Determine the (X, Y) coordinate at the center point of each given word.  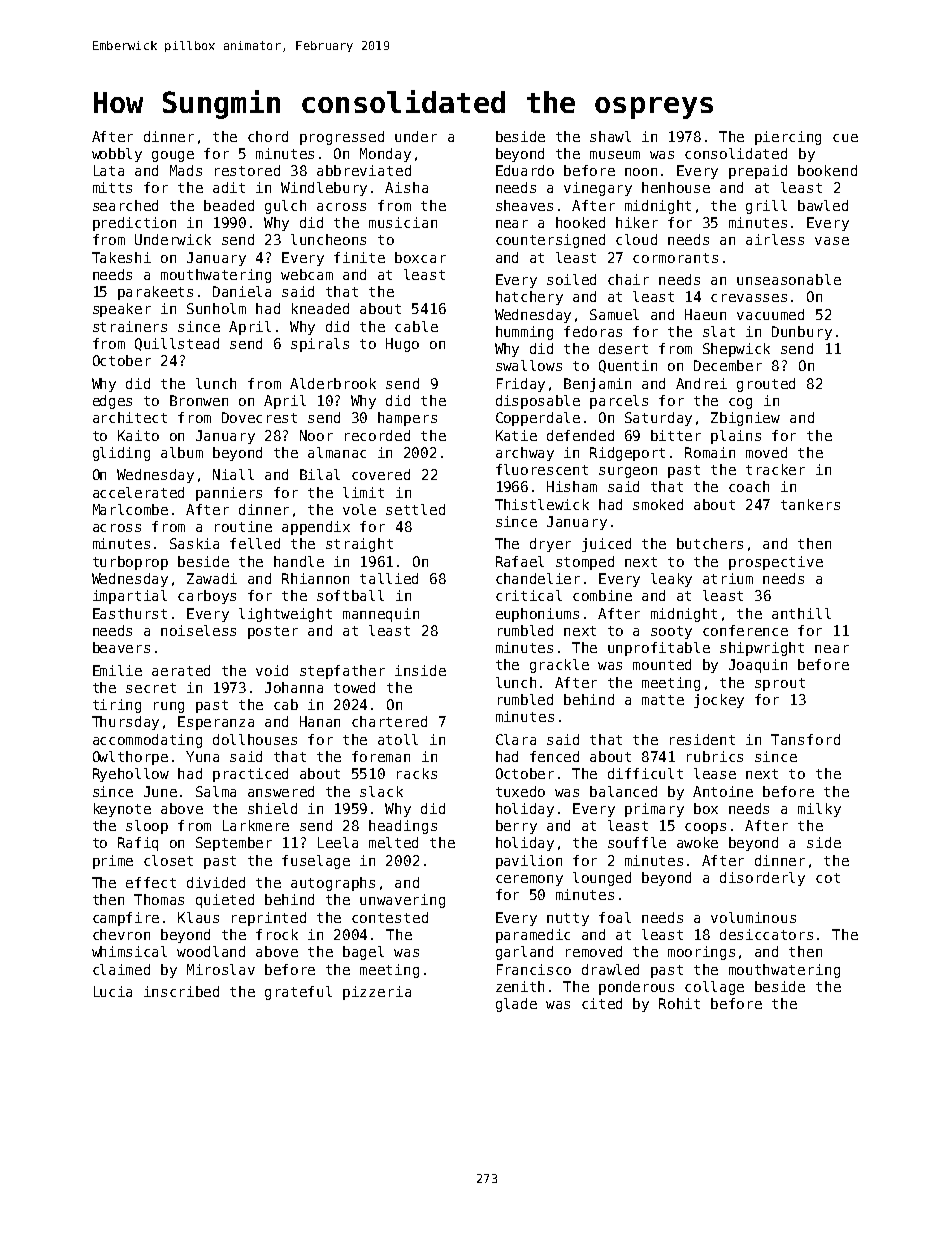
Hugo (402, 345)
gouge (173, 156)
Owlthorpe (130, 758)
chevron (121, 934)
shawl (610, 136)
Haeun (705, 314)
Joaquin (758, 666)
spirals (320, 345)
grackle (559, 666)
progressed (342, 138)
